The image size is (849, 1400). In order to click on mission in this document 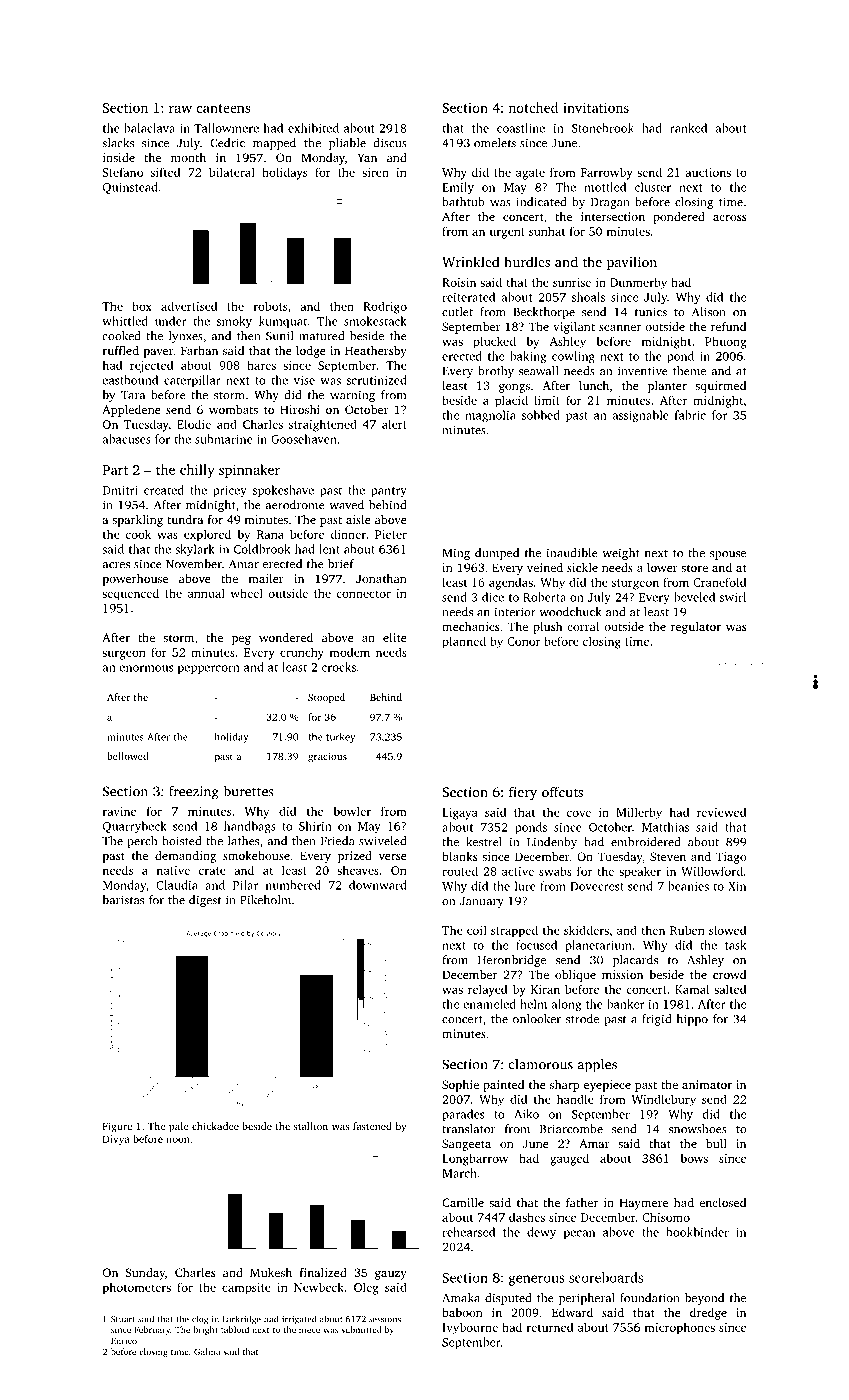, I will do `click(622, 974)`.
